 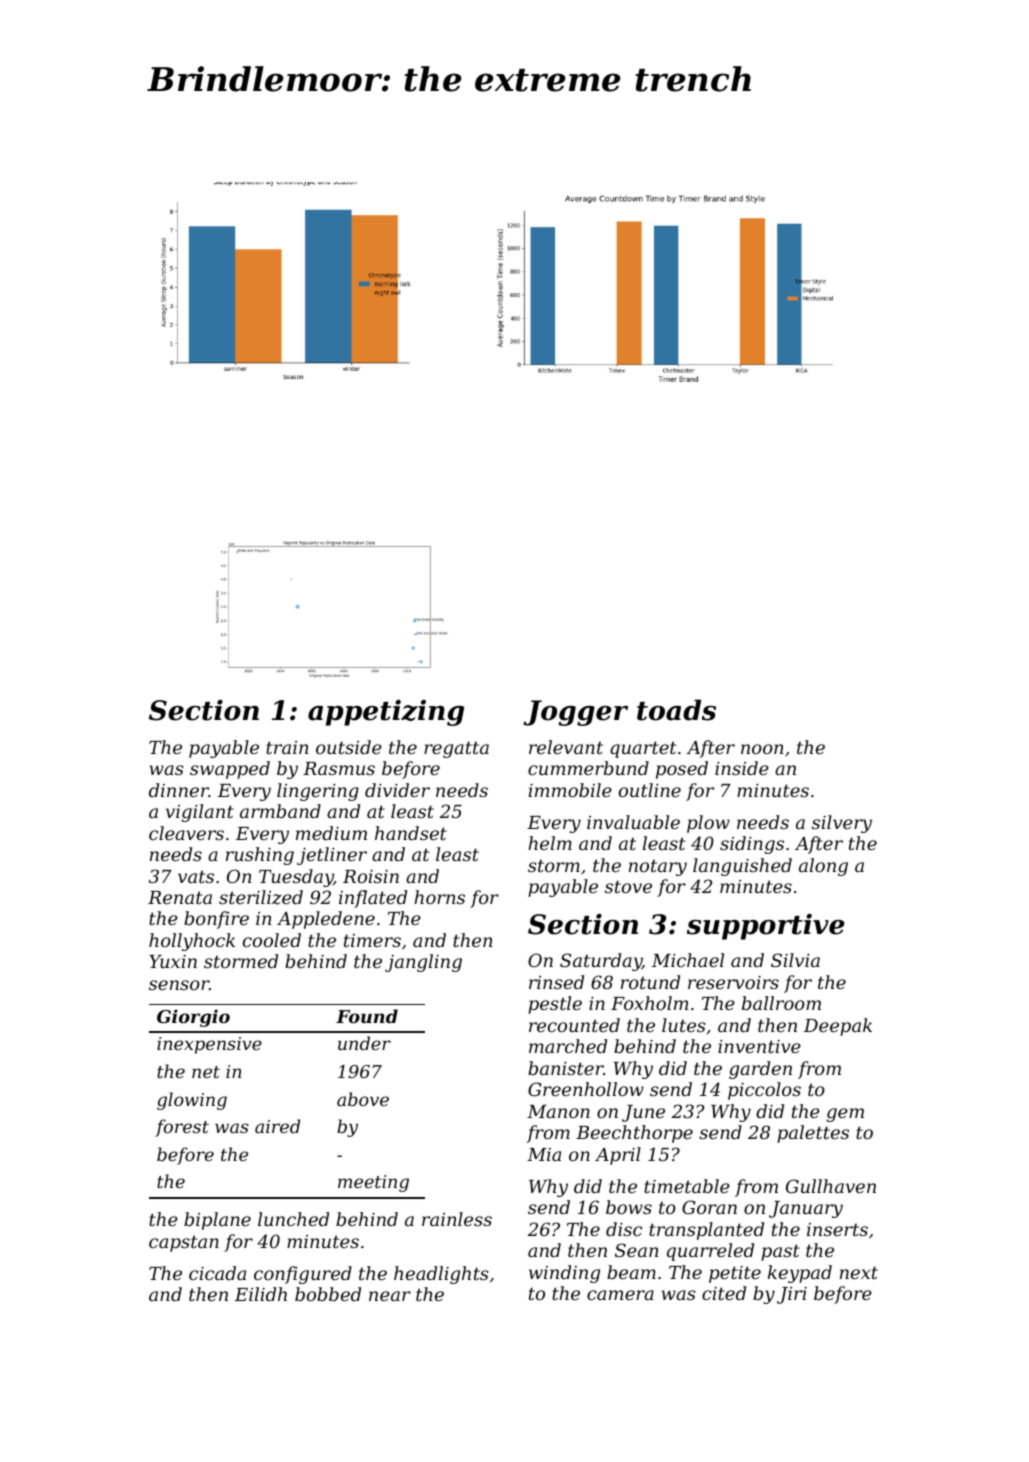 I want to click on biplane, so click(x=217, y=1221).
